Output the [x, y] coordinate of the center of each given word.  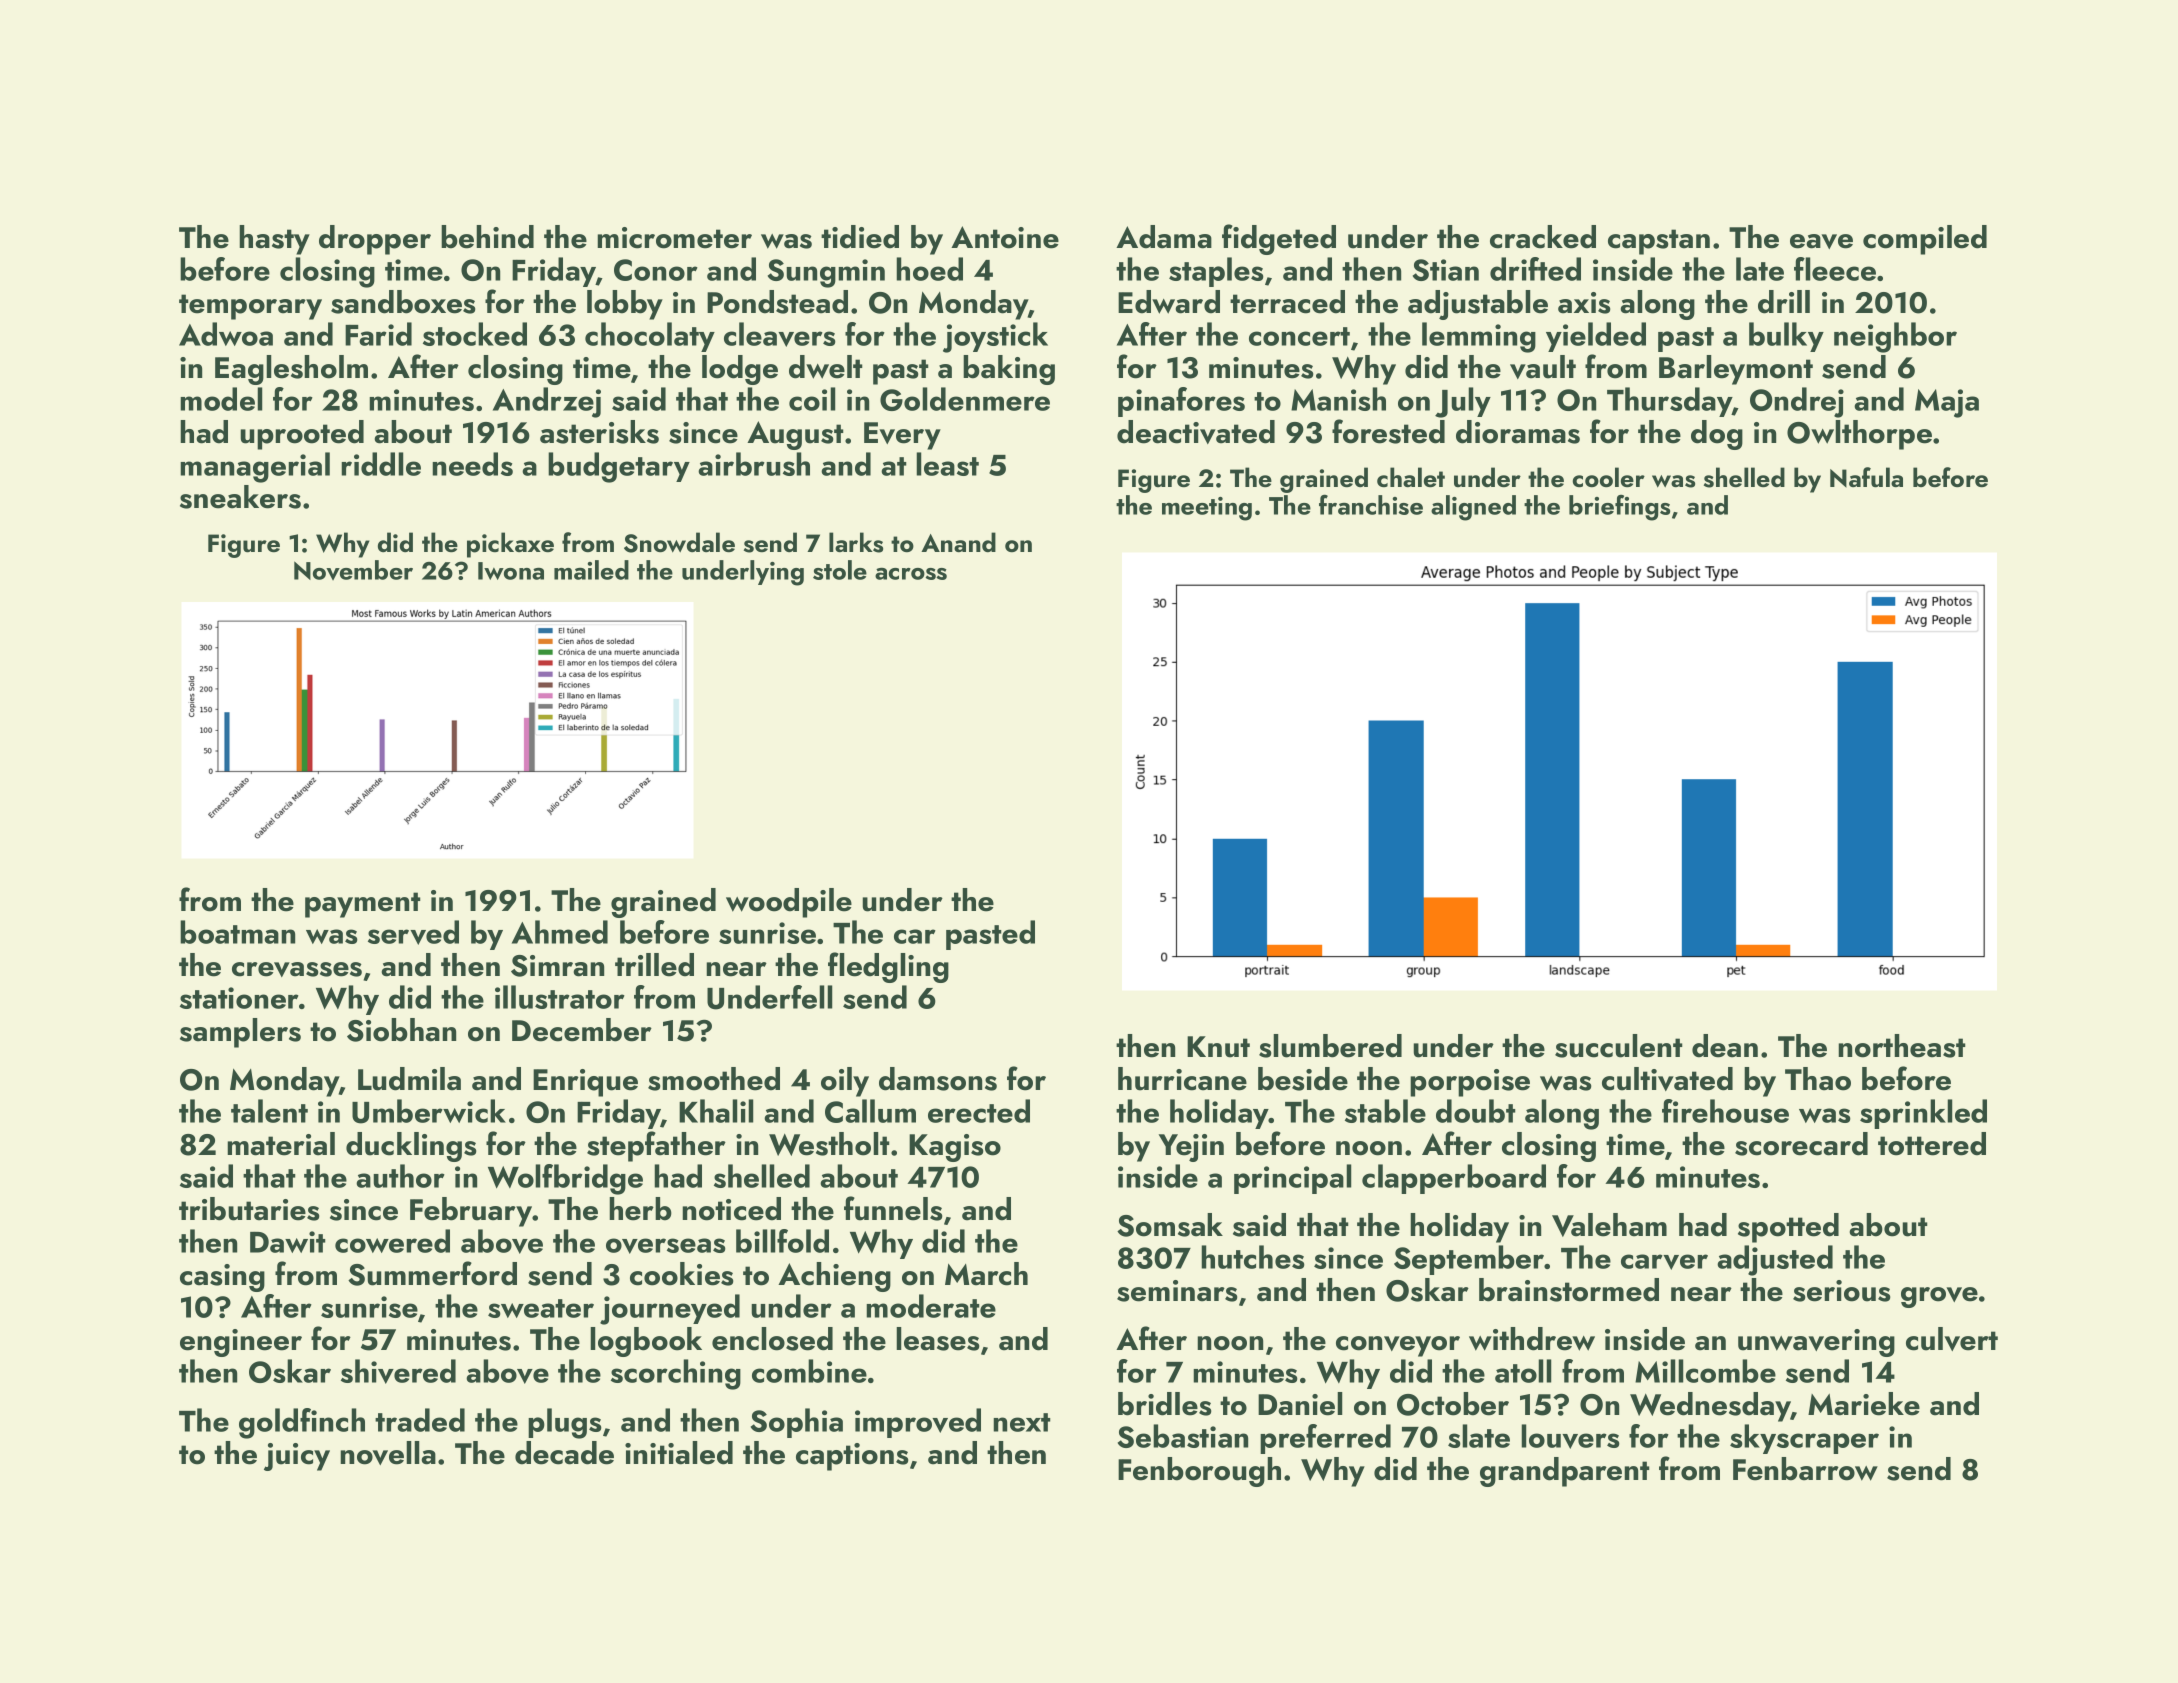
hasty [274, 240]
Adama [1164, 237]
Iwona [511, 571]
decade [564, 1453]
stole [840, 570]
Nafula [1866, 477]
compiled [1925, 240]
